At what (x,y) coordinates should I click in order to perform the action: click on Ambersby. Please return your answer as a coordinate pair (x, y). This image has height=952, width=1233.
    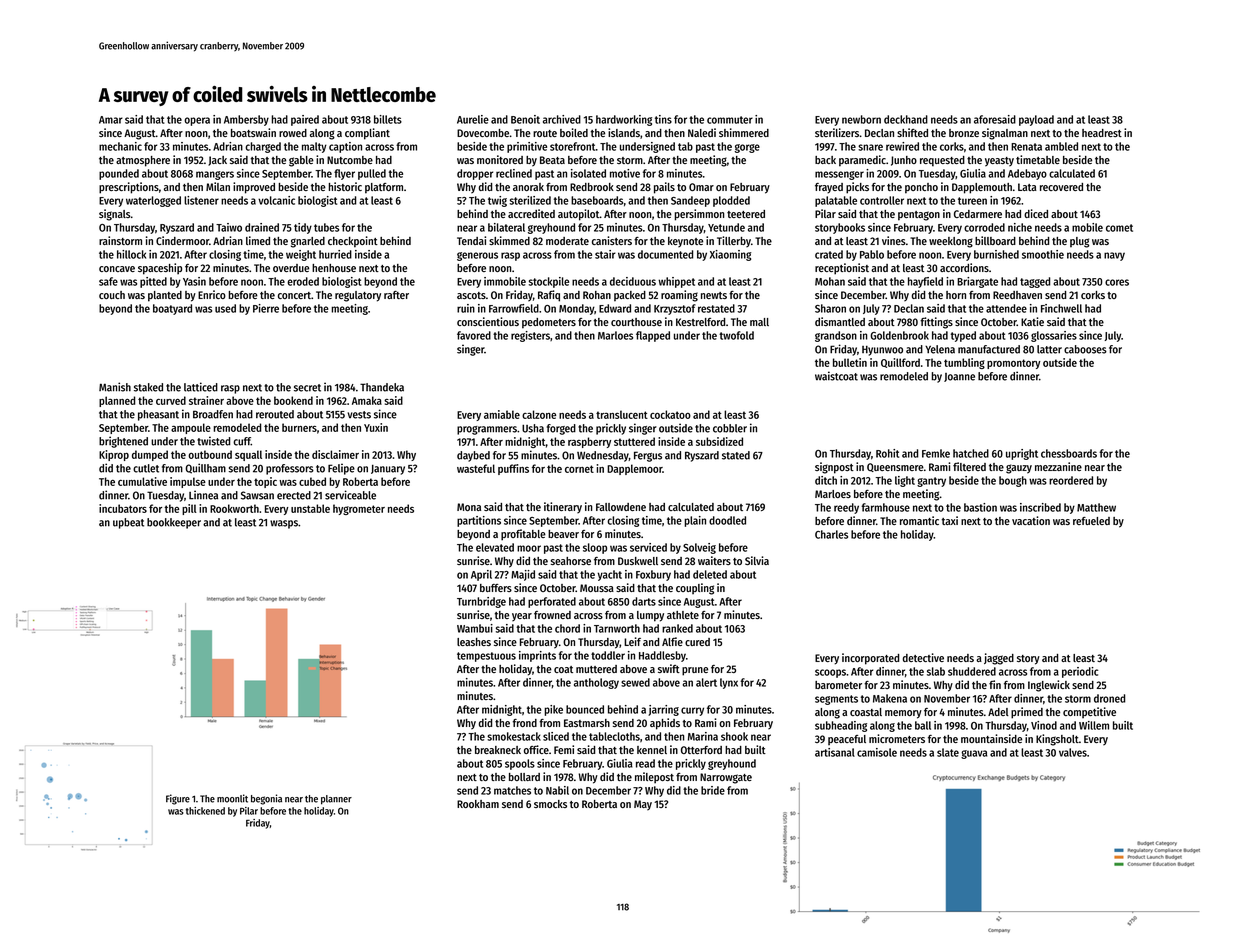
    Looking at the image, I should click on (246, 120).
